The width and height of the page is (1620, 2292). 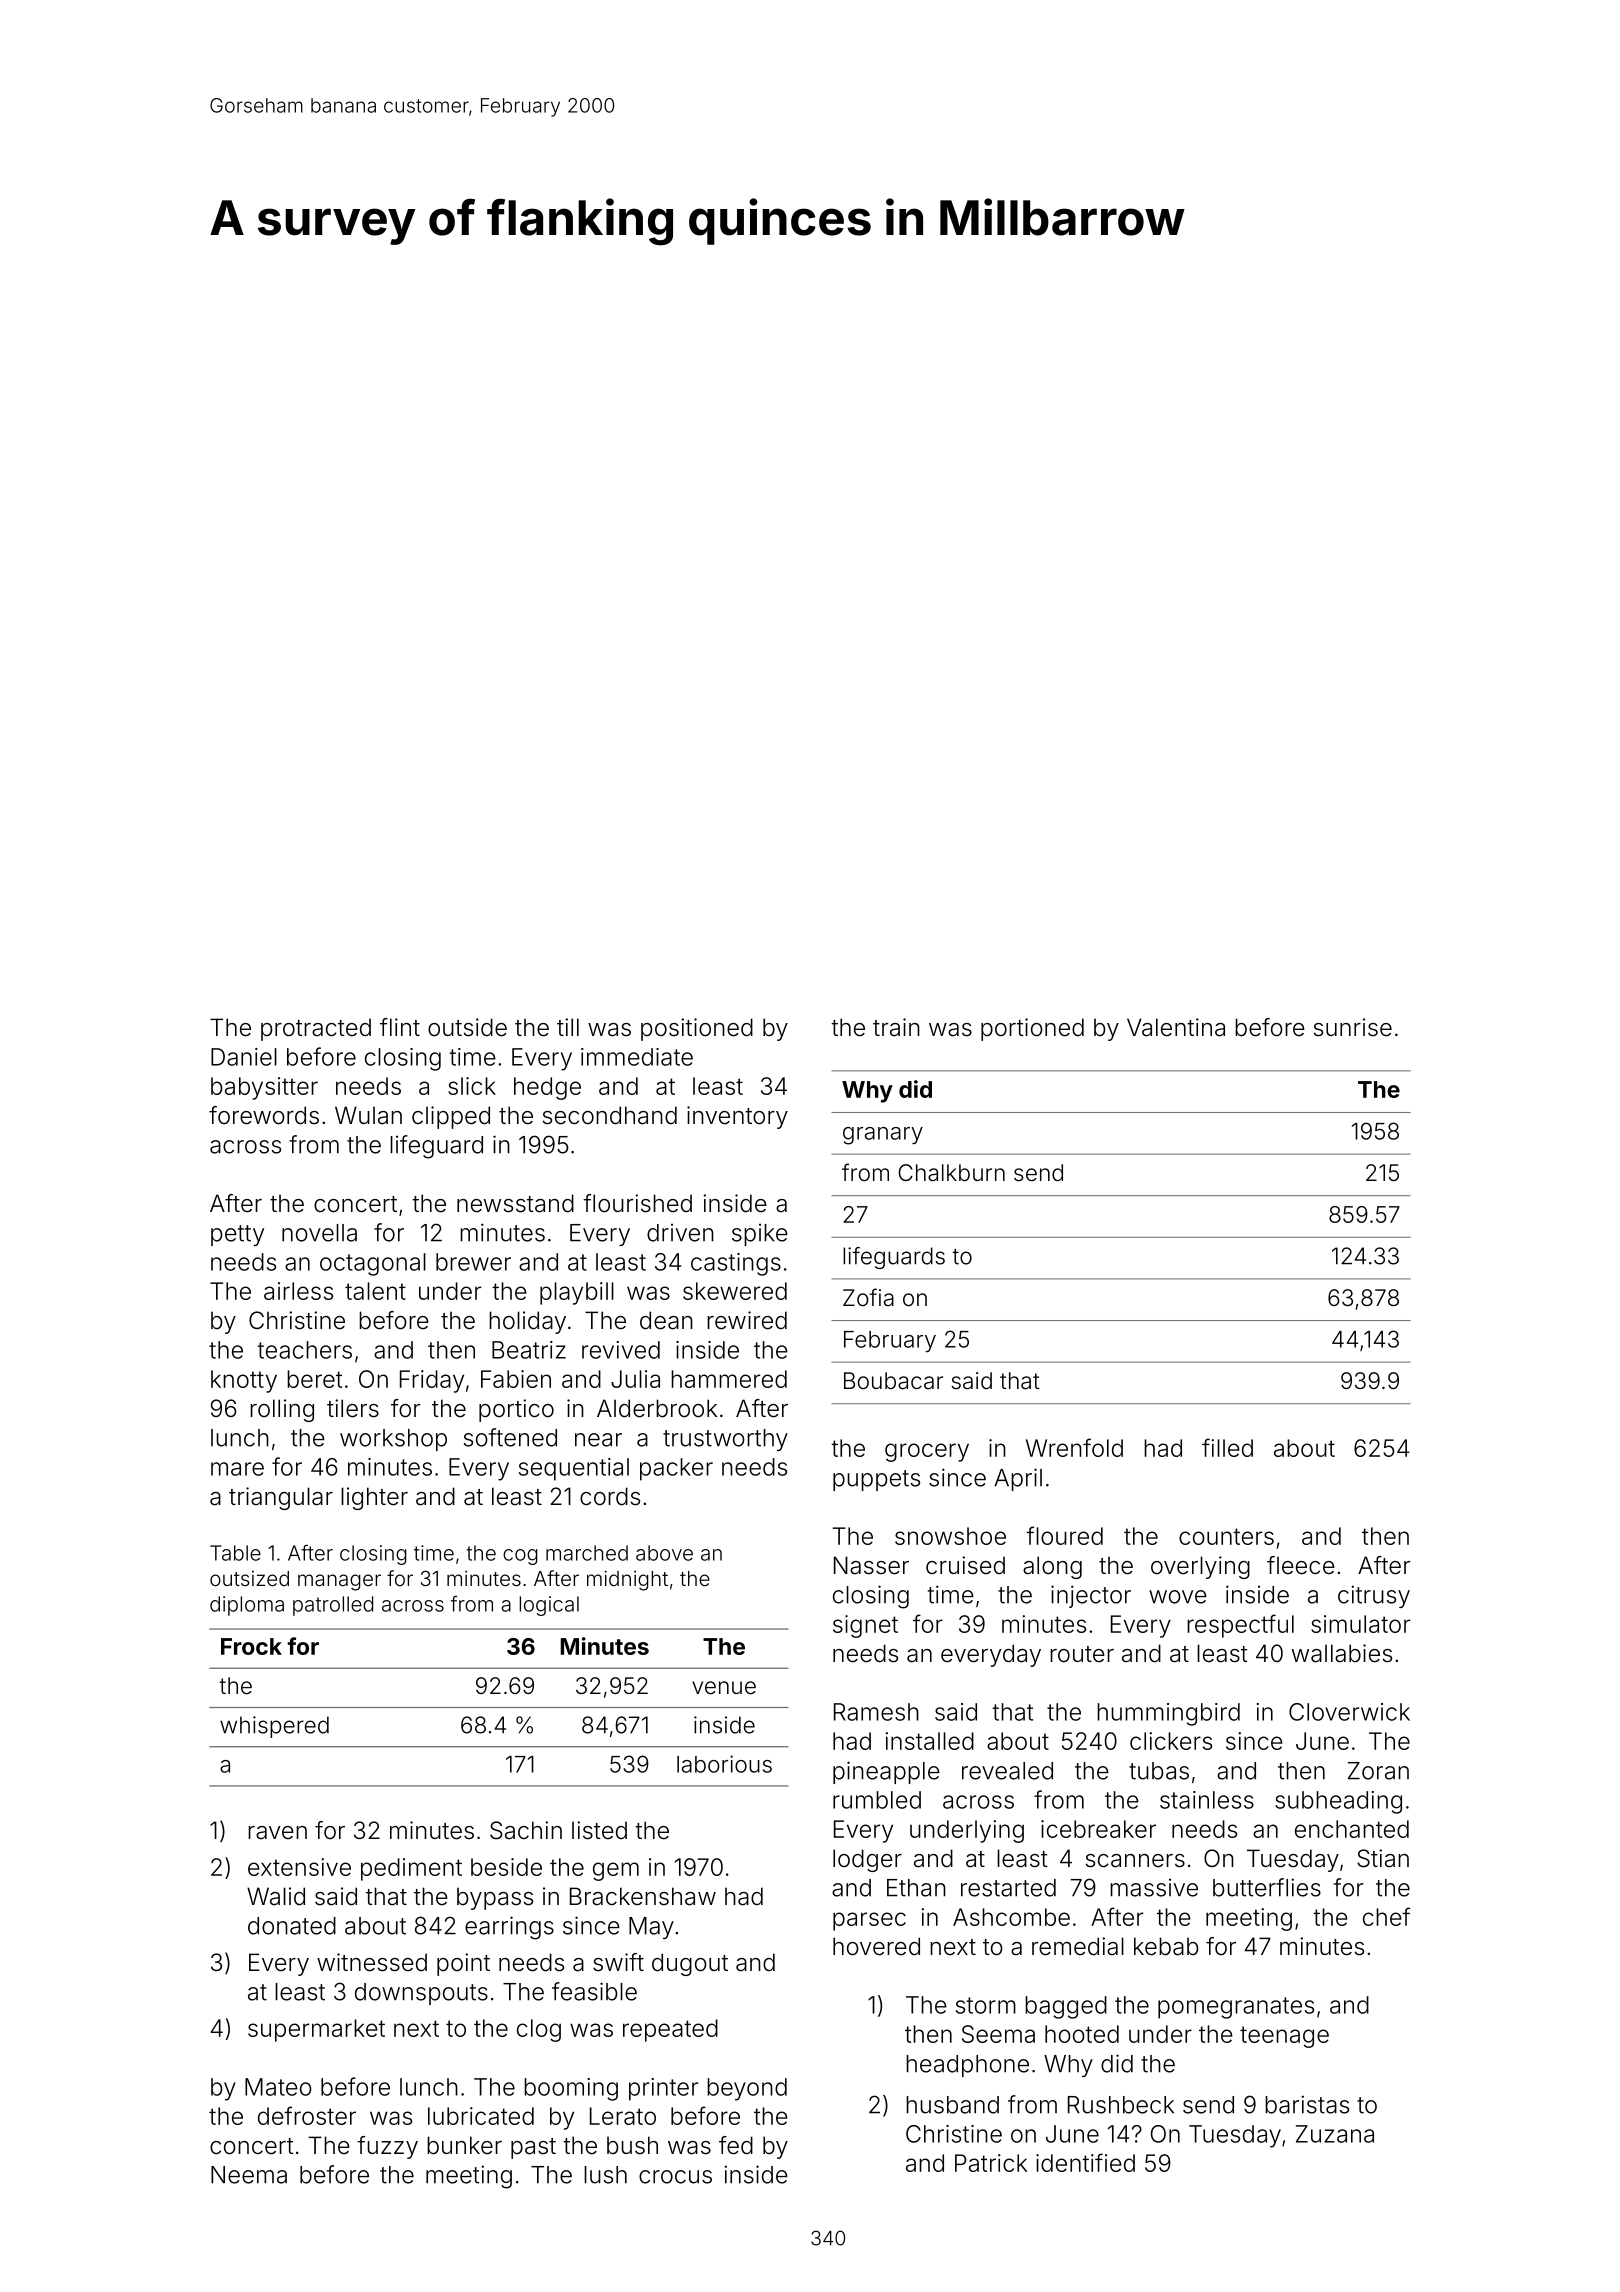 I want to click on spike, so click(x=760, y=1235).
